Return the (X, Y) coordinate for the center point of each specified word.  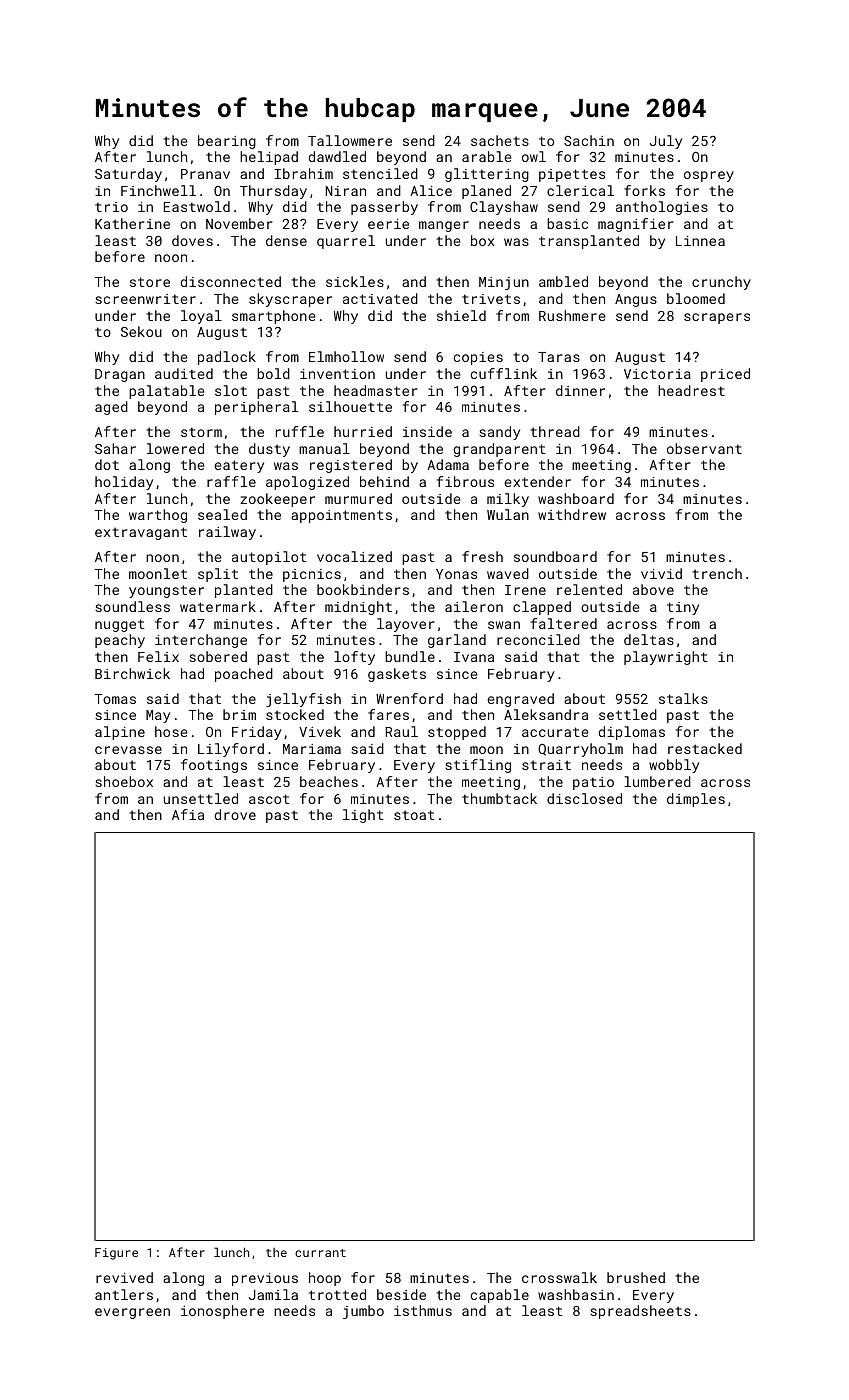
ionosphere (222, 1312)
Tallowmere (350, 140)
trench (717, 573)
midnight (358, 608)
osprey (709, 176)
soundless (132, 606)
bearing (227, 142)
